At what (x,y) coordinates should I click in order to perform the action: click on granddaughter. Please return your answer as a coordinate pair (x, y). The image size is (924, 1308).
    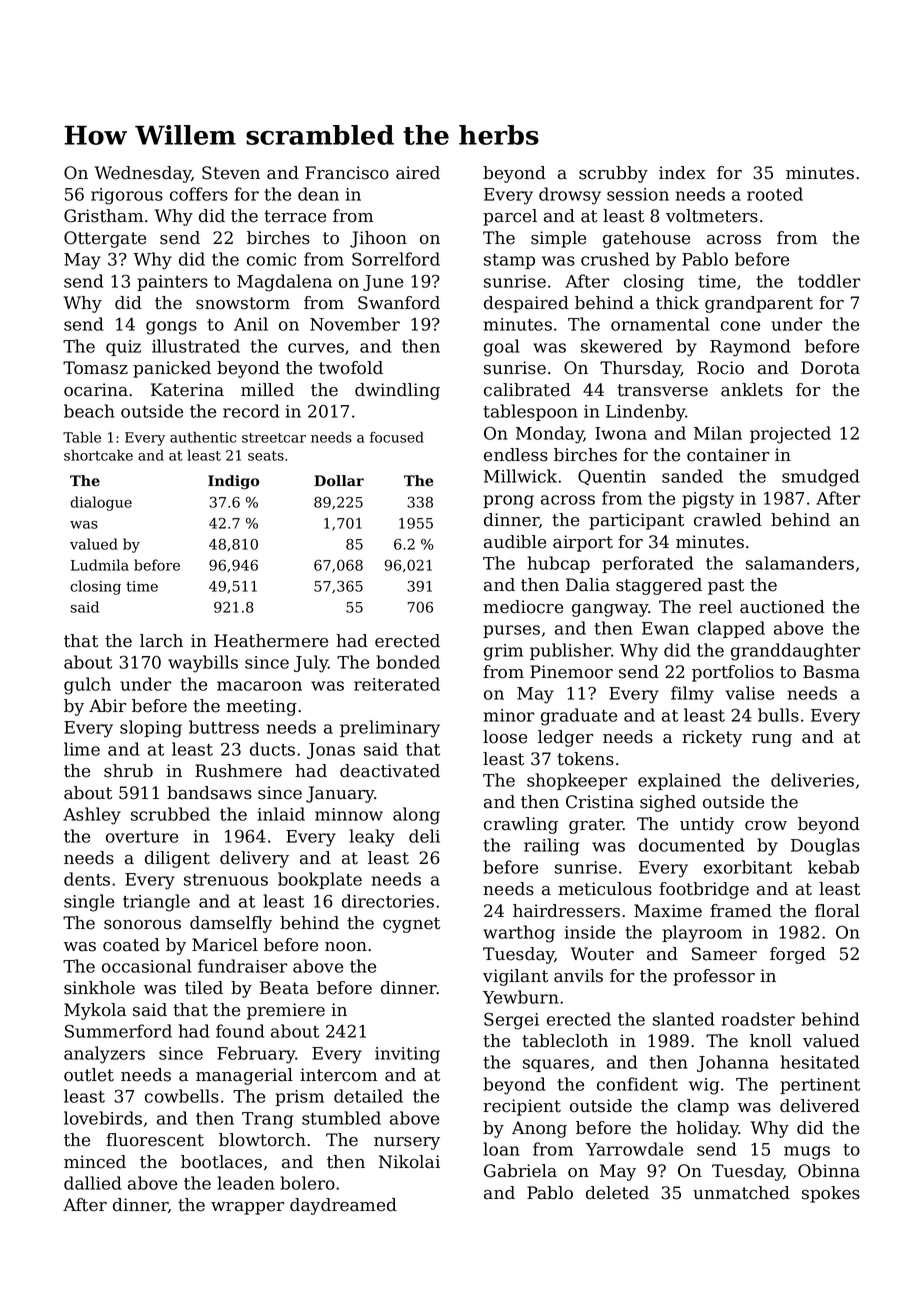
    Looking at the image, I should click on (795, 652).
